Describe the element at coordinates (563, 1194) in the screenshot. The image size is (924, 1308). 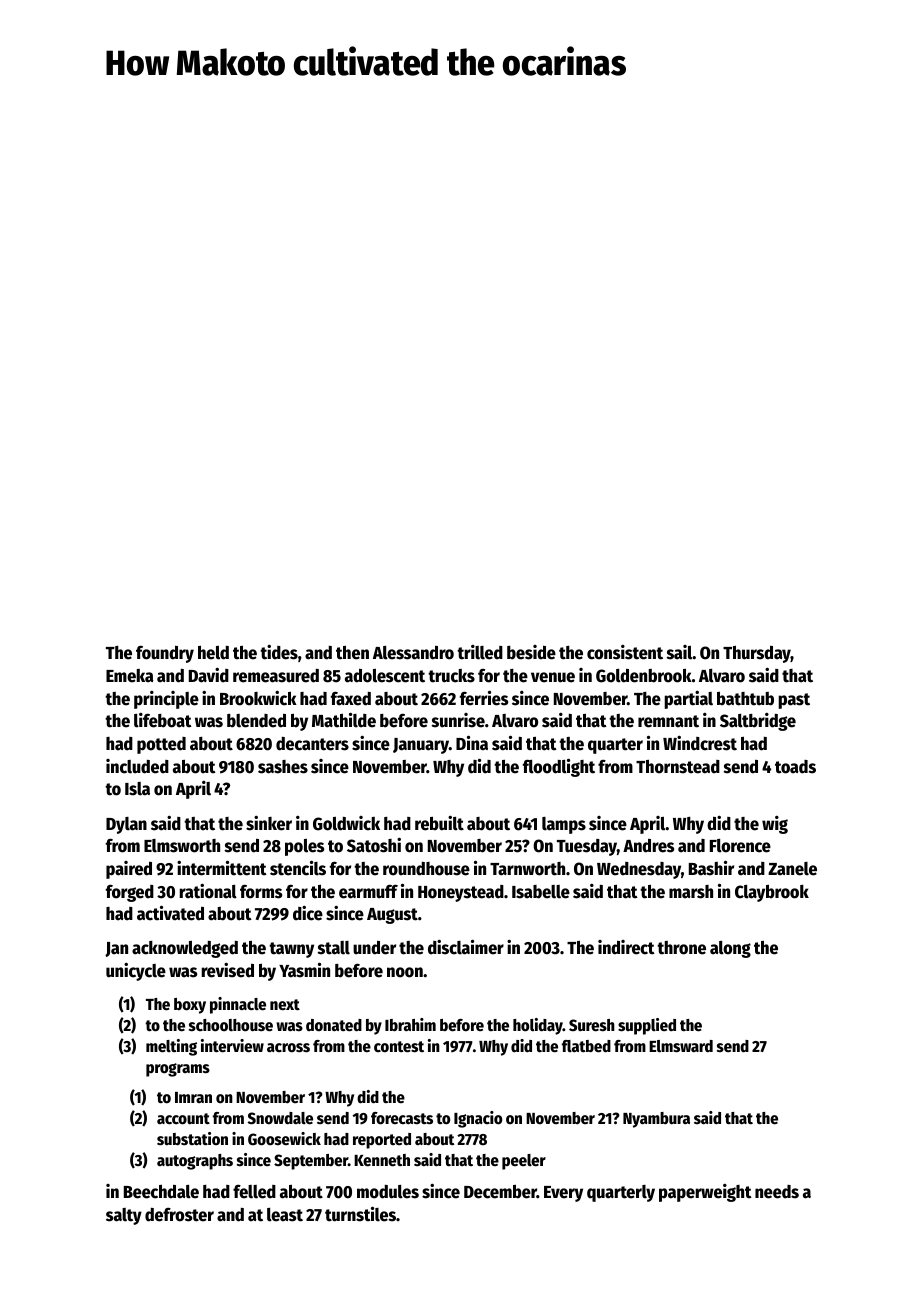
I see `Every` at that location.
